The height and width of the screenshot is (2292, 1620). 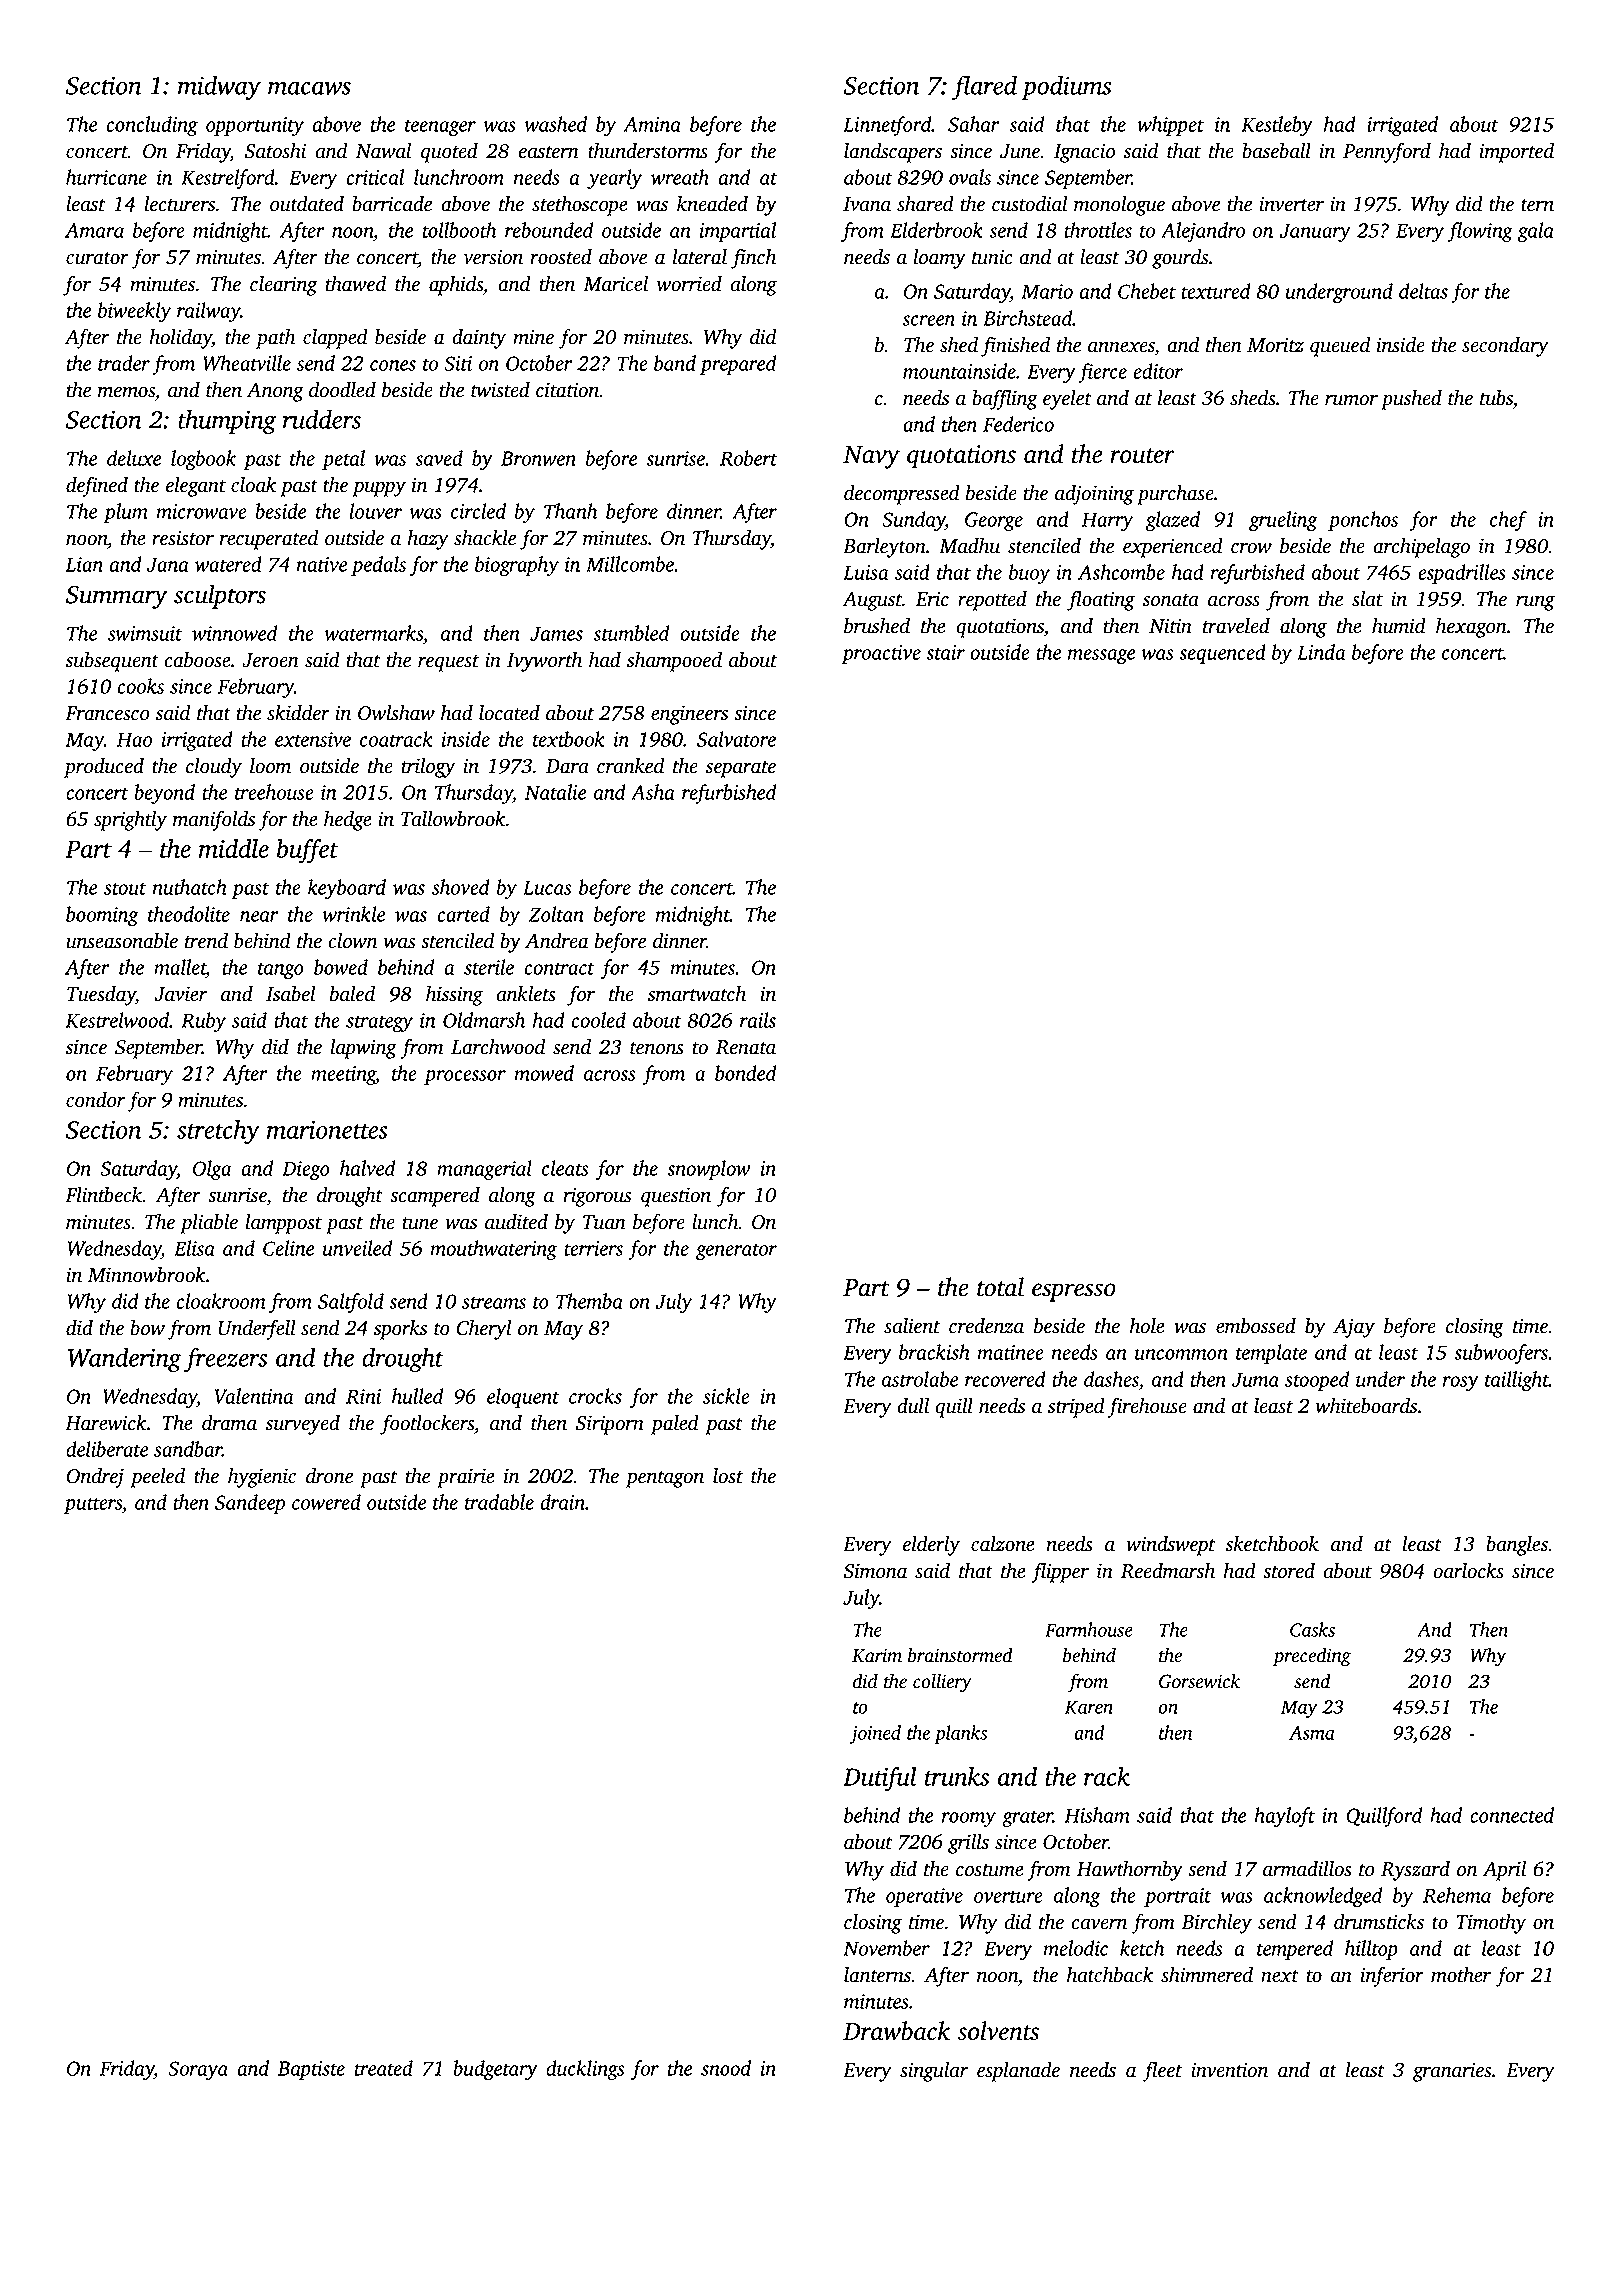 I want to click on windswept, so click(x=1171, y=1546).
